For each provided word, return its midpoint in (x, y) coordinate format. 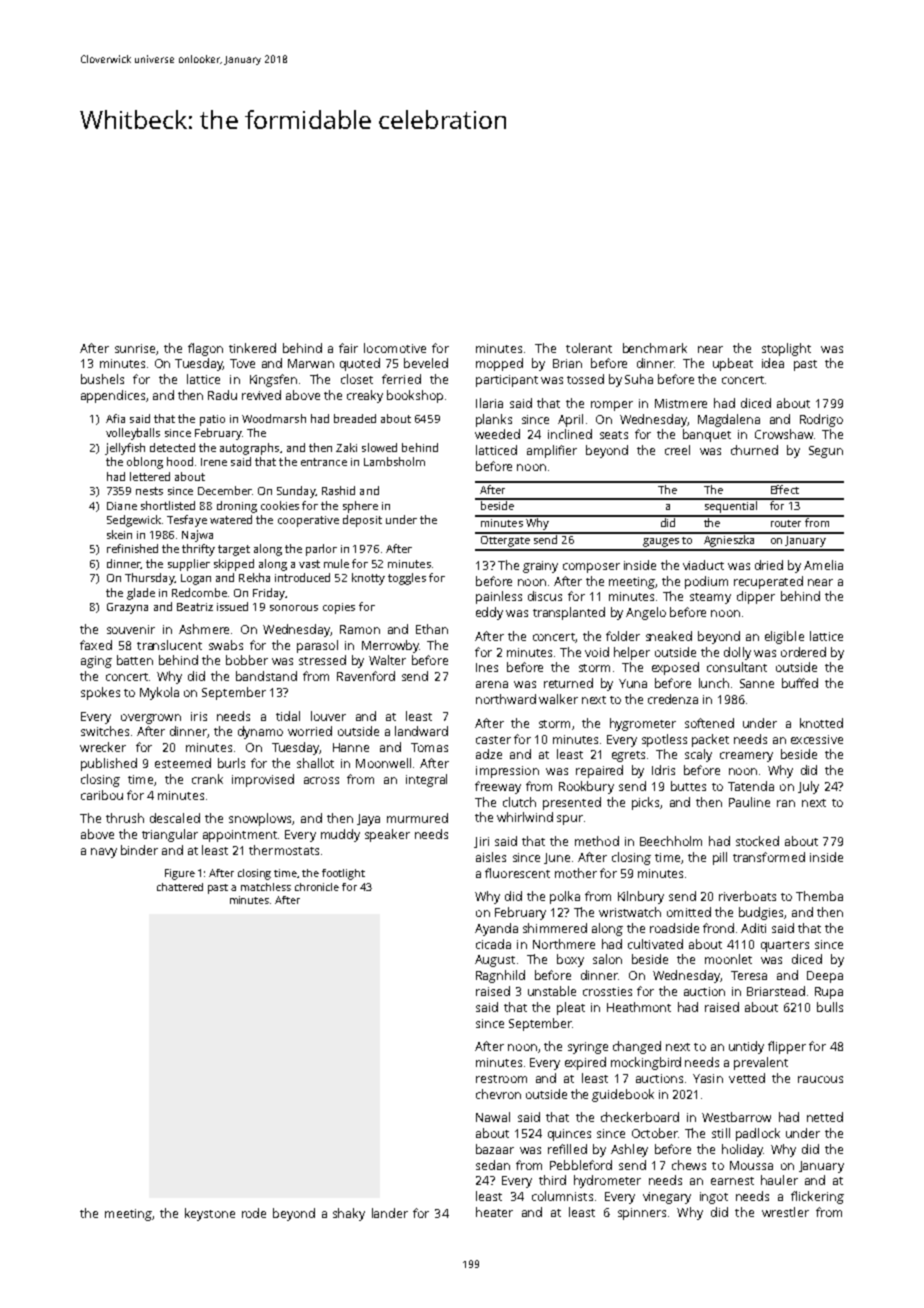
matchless (266, 887)
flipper (787, 1047)
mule (336, 563)
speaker (387, 835)
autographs (249, 449)
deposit (362, 521)
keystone (210, 1214)
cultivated (655, 944)
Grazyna (127, 608)
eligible (784, 637)
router (786, 523)
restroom (501, 1079)
